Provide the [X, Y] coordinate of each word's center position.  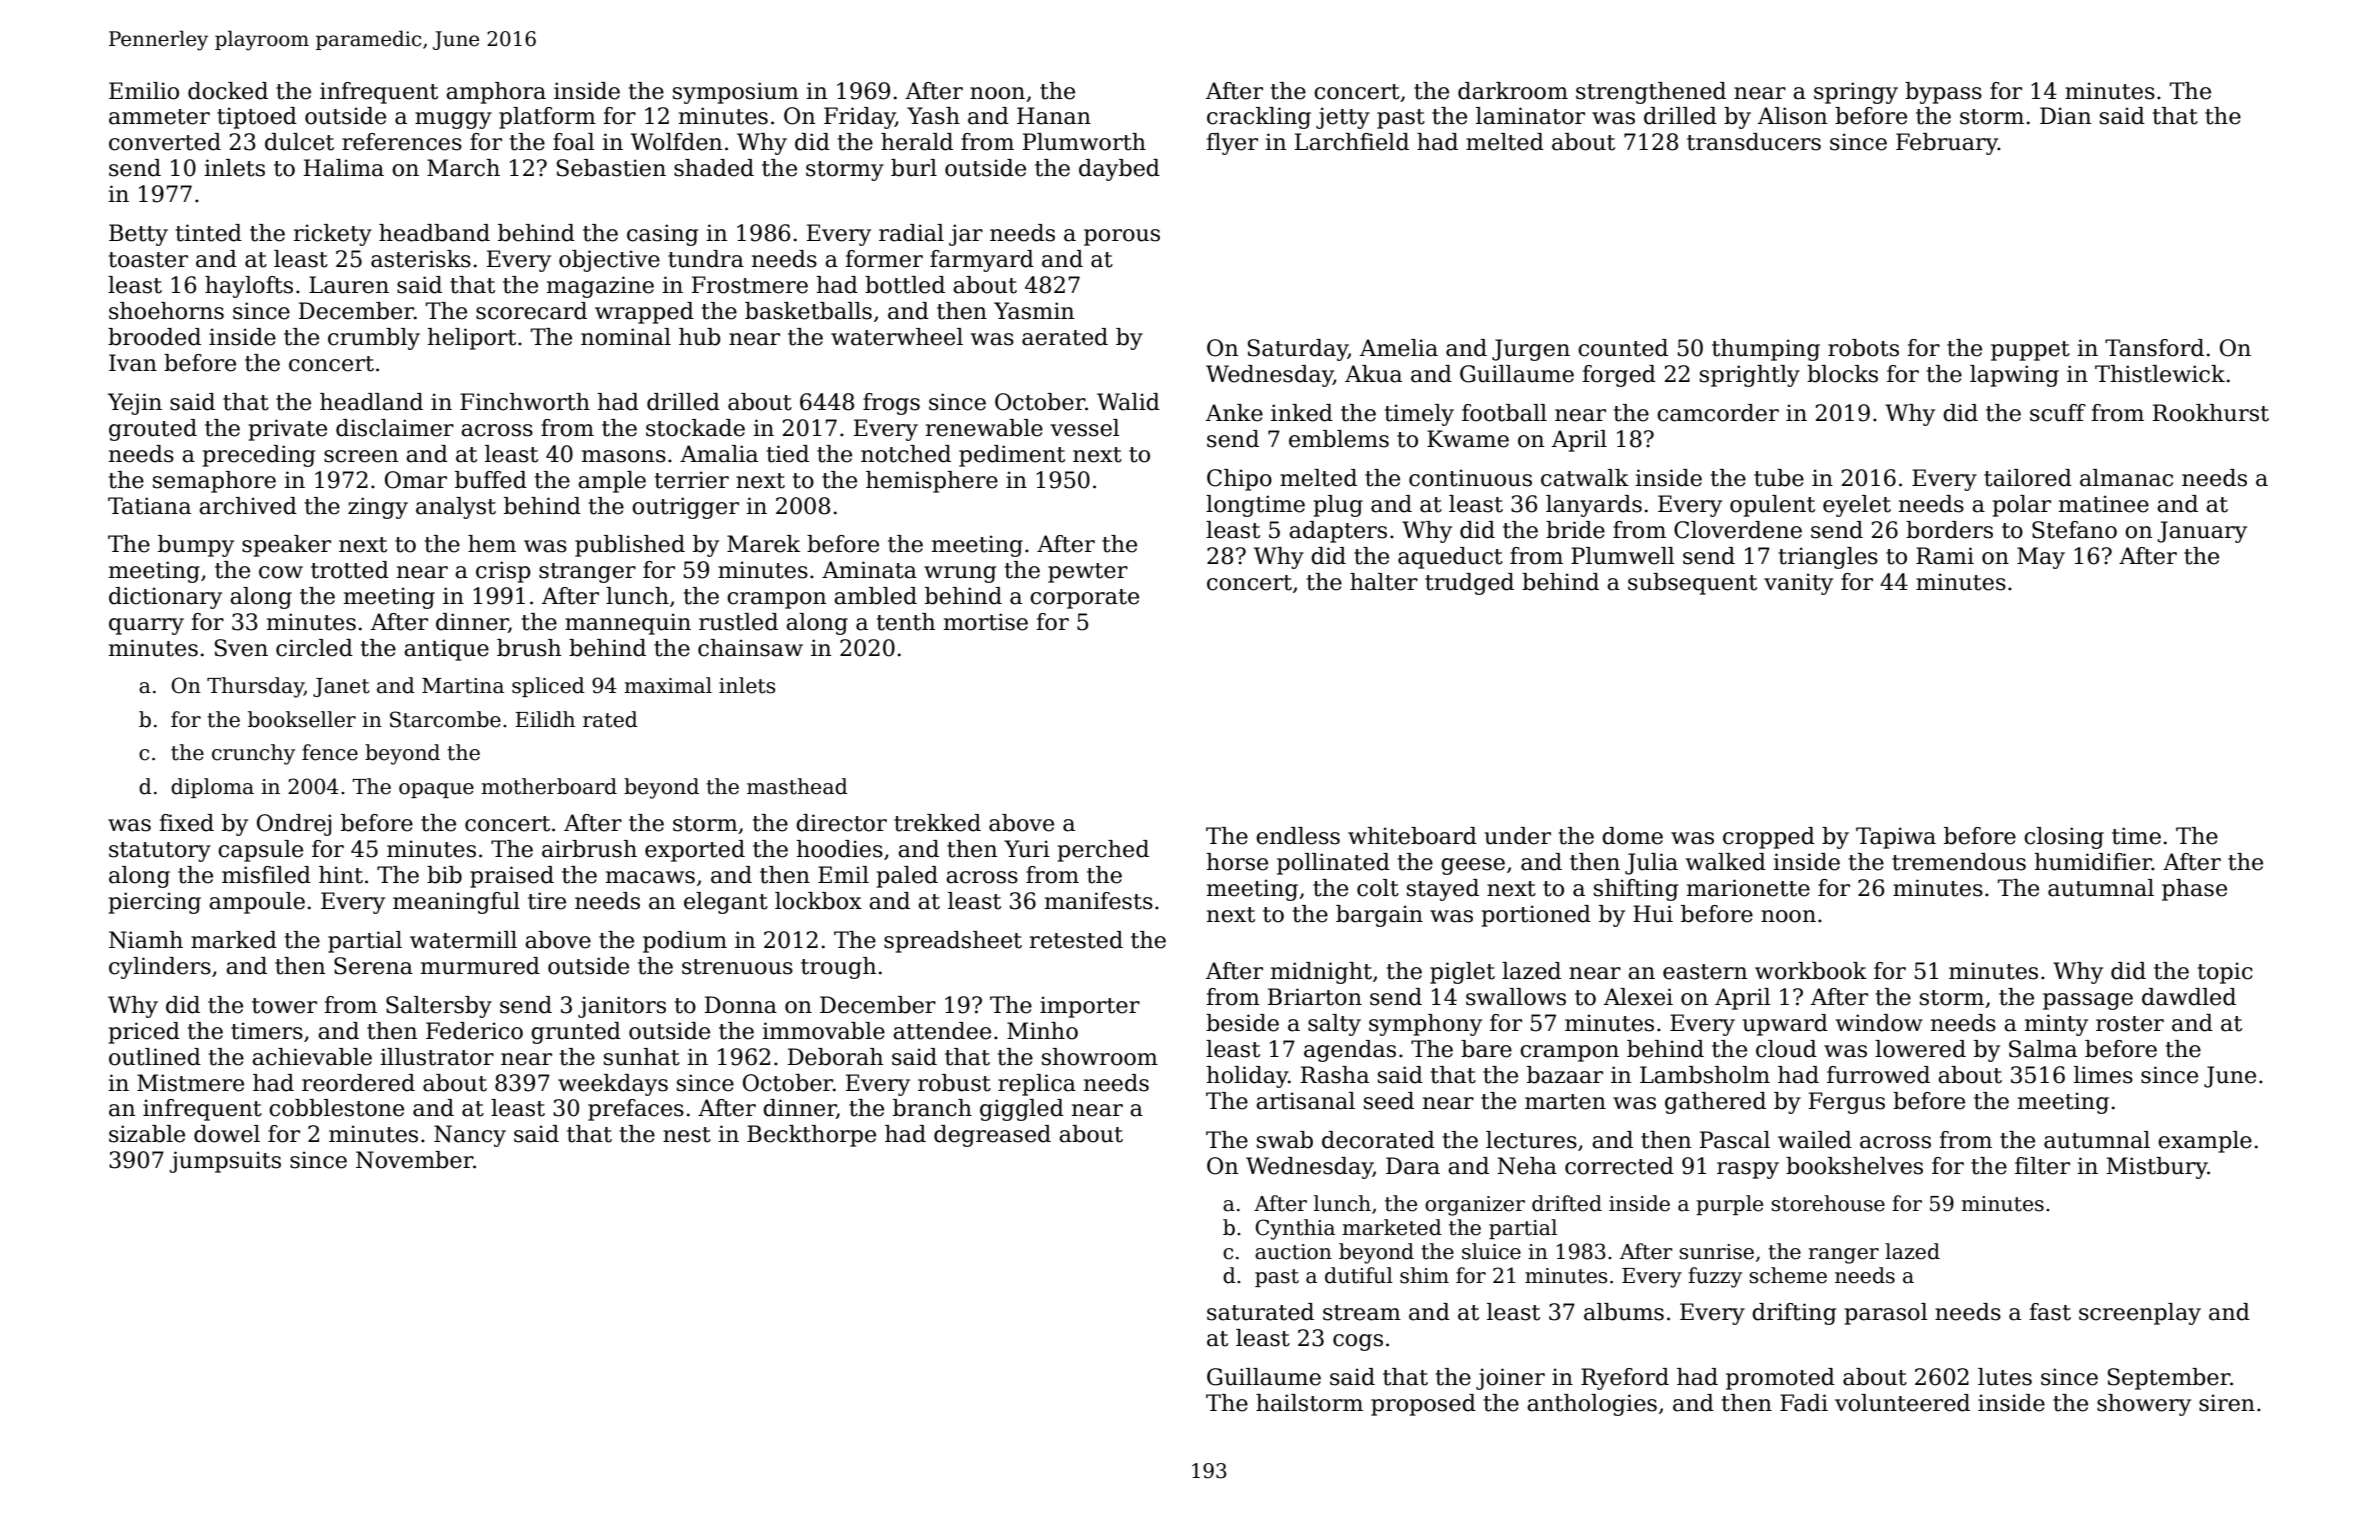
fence [330, 752]
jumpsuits [225, 1162]
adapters [1338, 532]
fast [2050, 1312]
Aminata [869, 570]
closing [2064, 838]
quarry [146, 626]
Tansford [2154, 348]
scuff [2058, 413]
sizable [147, 1134]
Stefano [2074, 530]
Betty [138, 235]
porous [1122, 237]
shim [1424, 1275]
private [288, 430]
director [841, 823]
